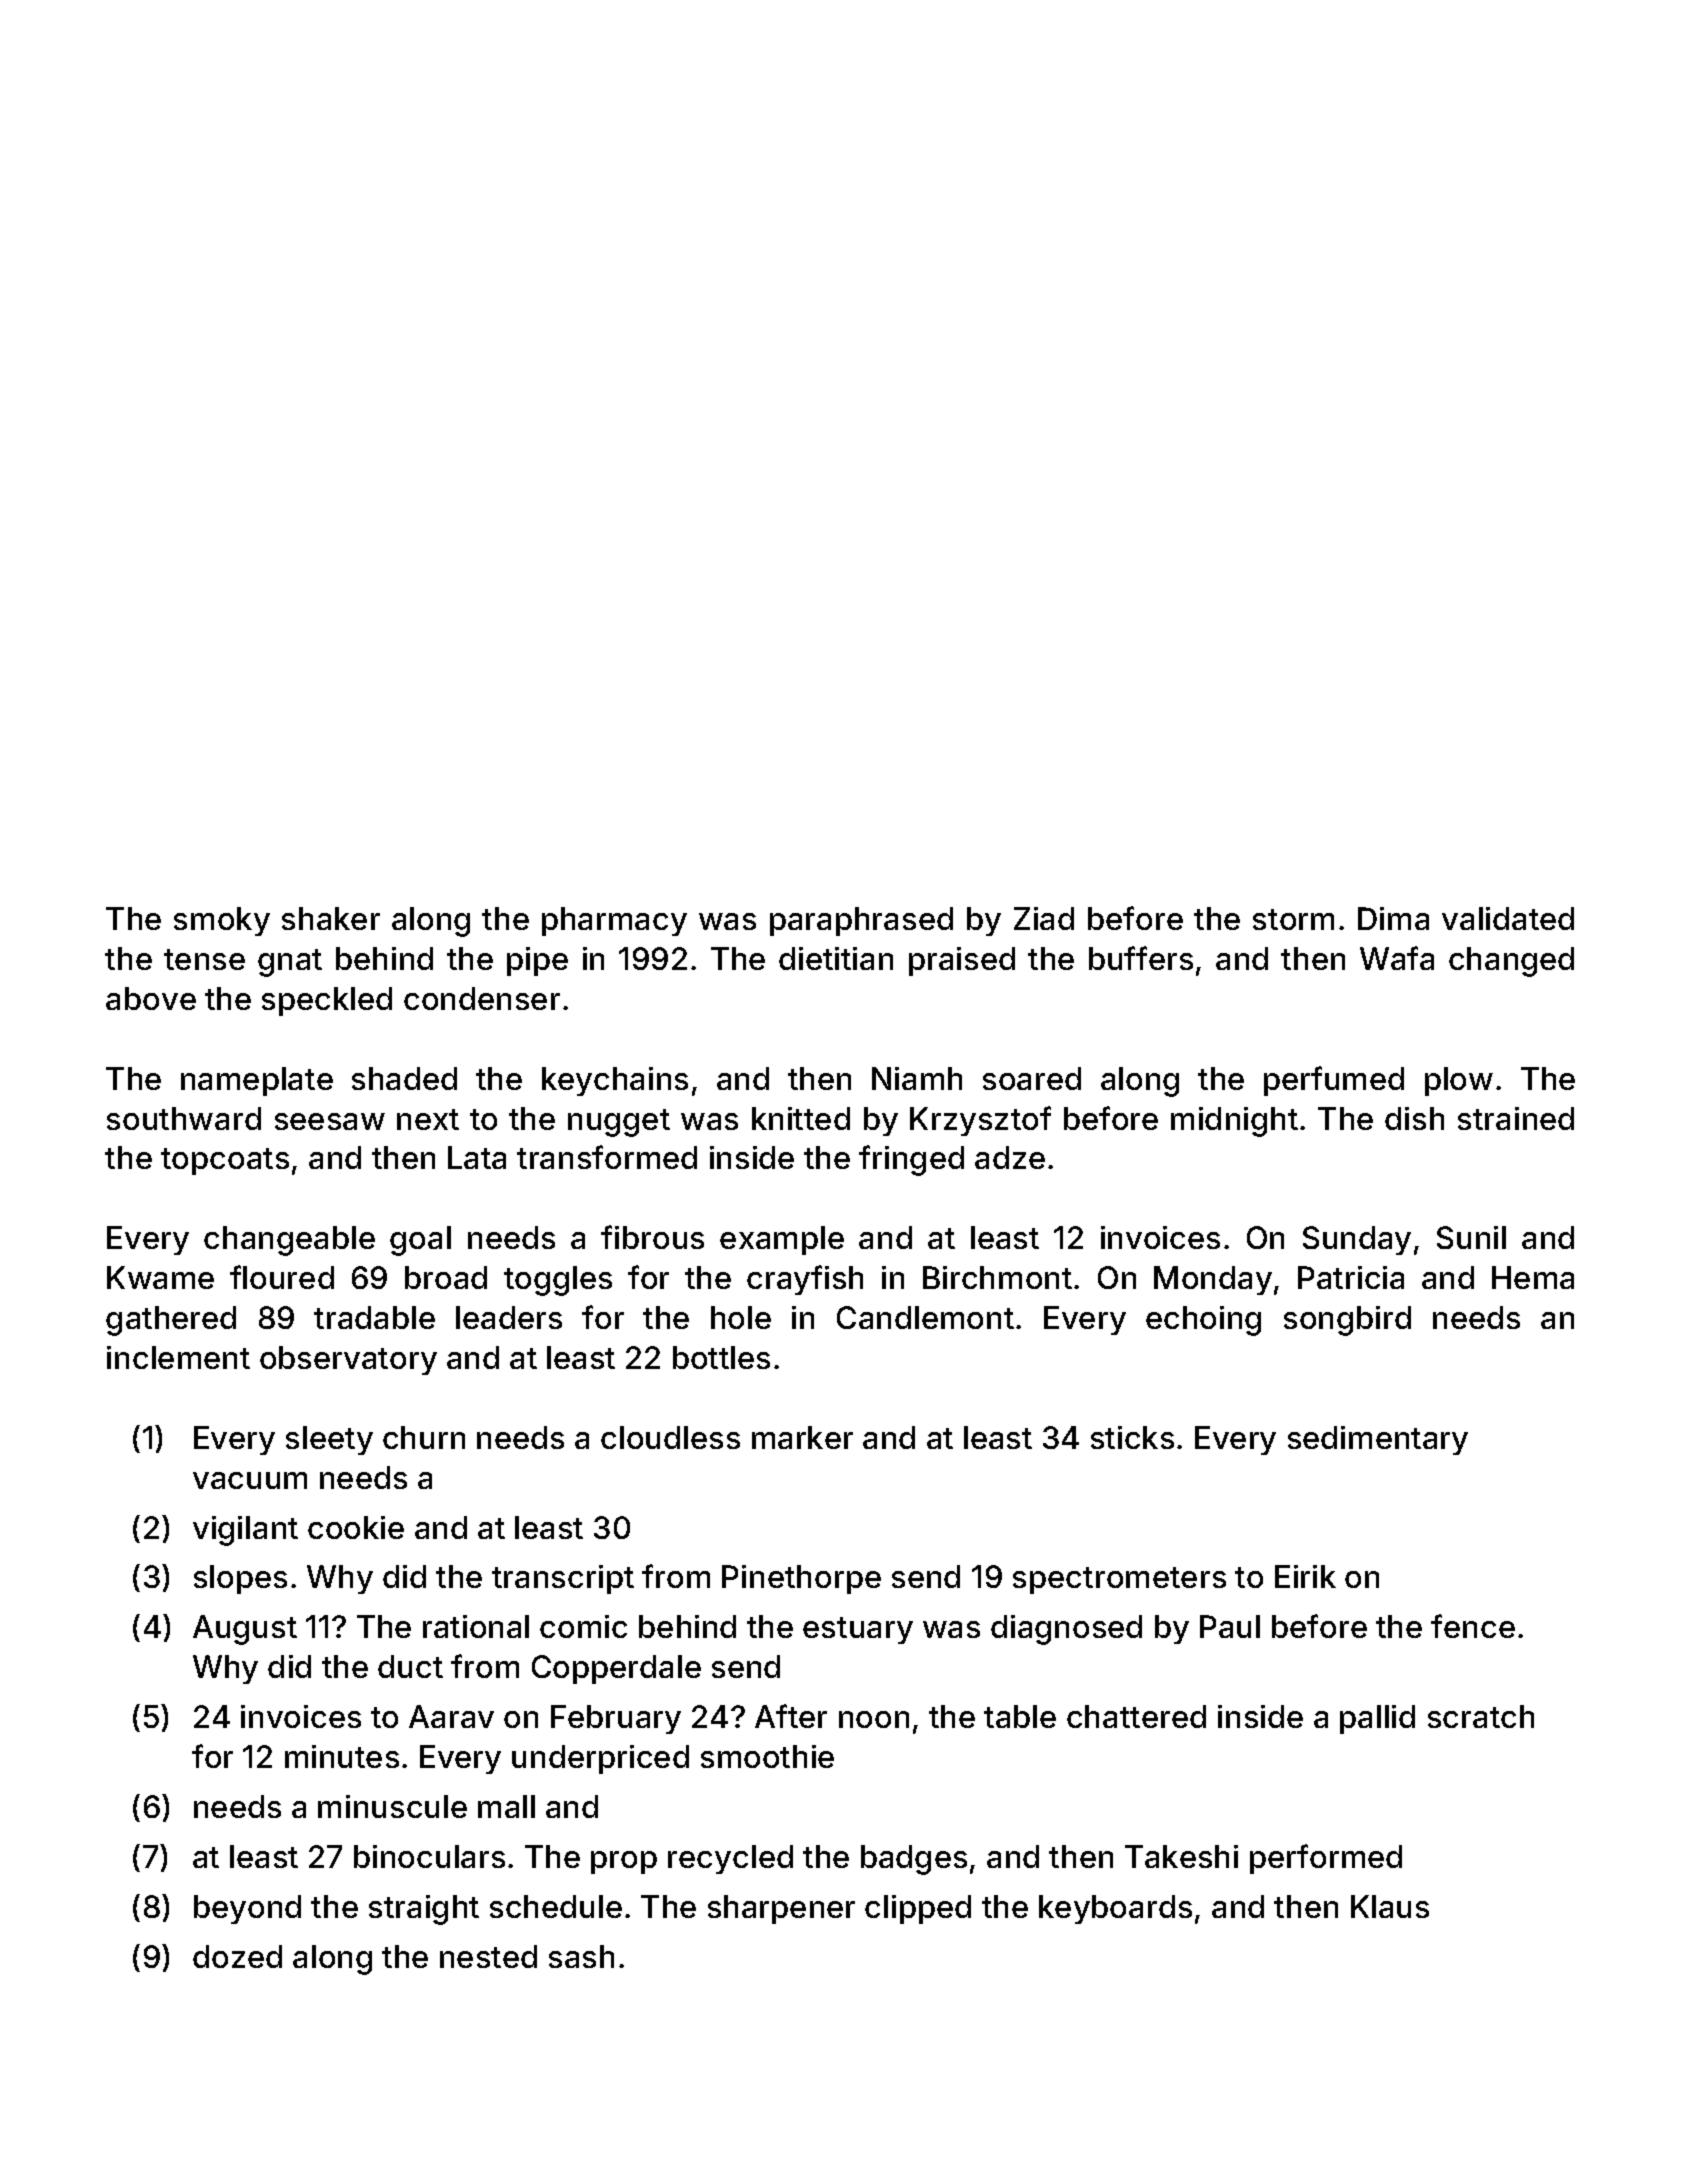 The width and height of the screenshot is (1683, 2178). What do you see at coordinates (1377, 1719) in the screenshot?
I see `pallid` at bounding box center [1377, 1719].
